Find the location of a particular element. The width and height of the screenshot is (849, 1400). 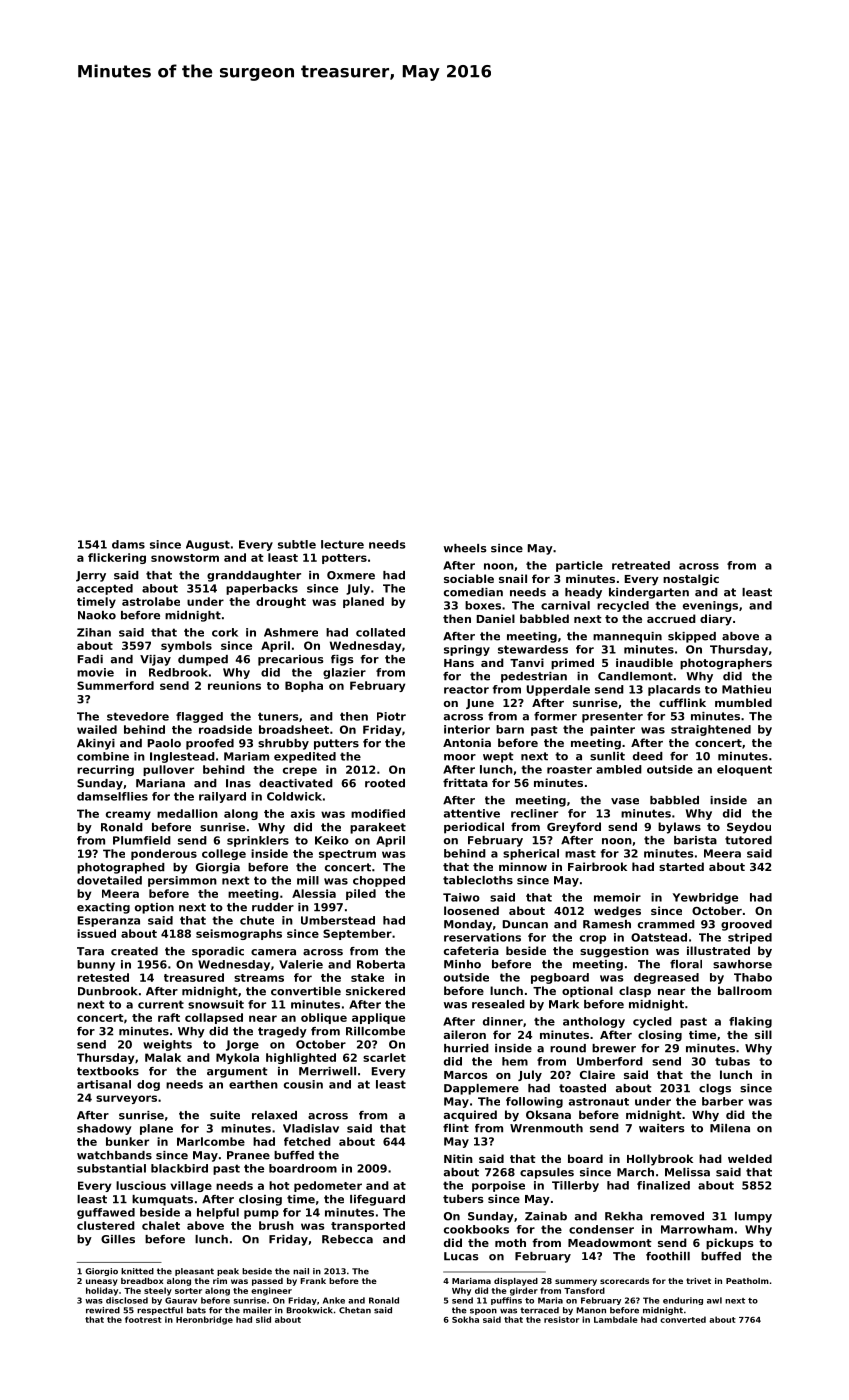

uneasy is located at coordinates (102, 1282).
